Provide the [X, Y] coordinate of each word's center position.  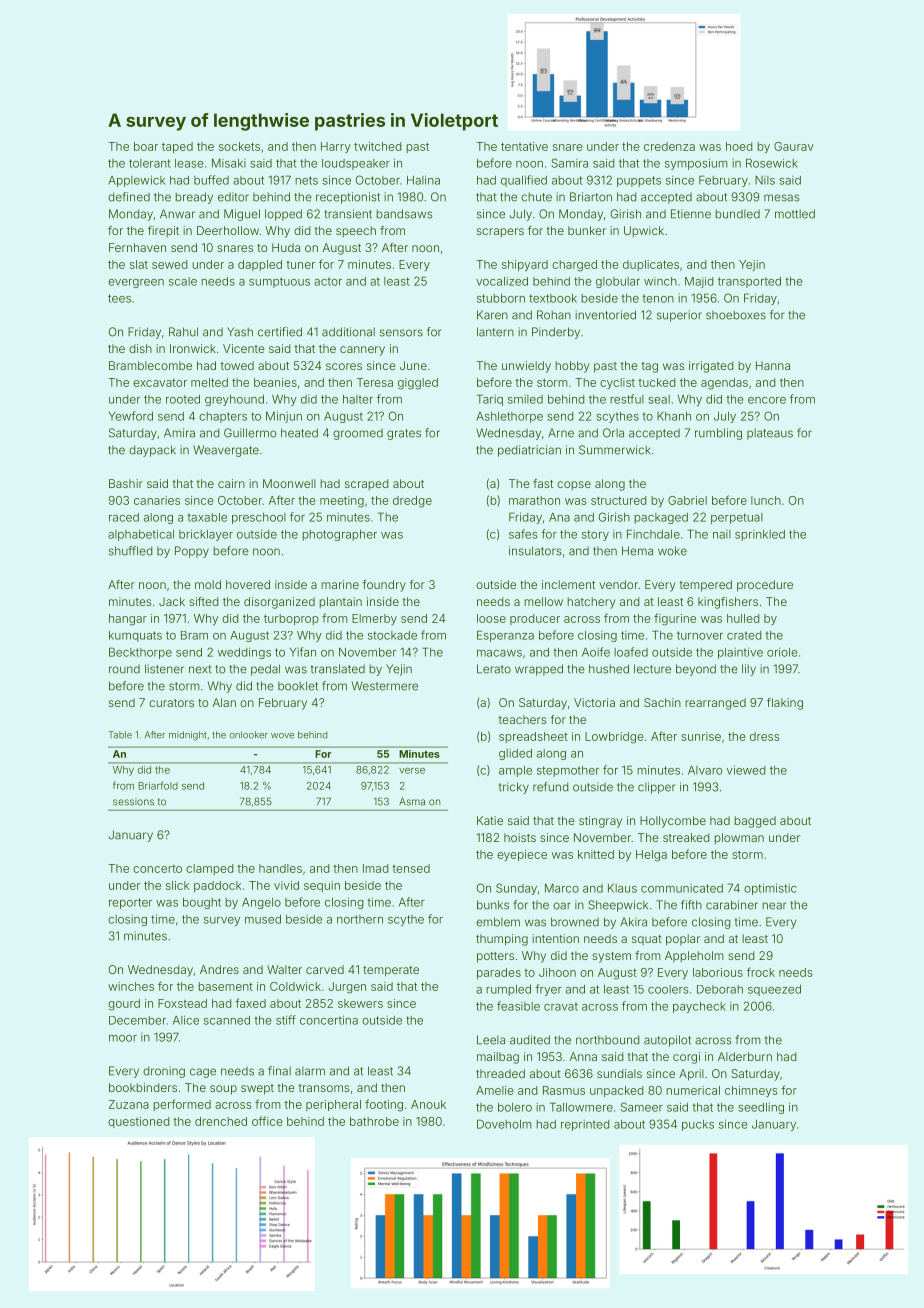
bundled [737, 214]
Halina [423, 180]
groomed [358, 434]
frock [761, 972]
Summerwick [615, 450]
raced [124, 517]
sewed [169, 264]
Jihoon [557, 972]
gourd [124, 1005]
